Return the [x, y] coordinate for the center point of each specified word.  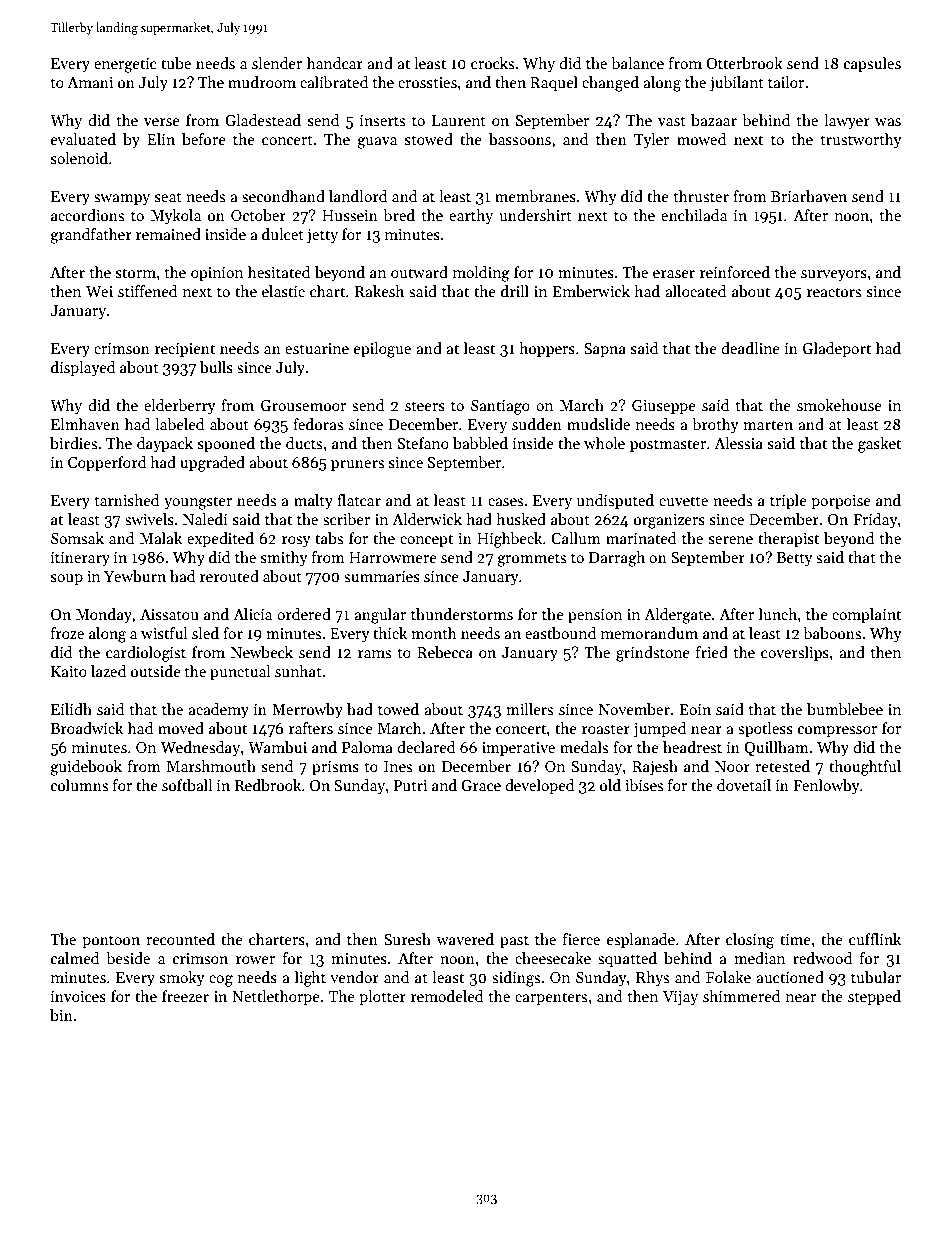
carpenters [551, 998]
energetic [125, 65]
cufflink [875, 939]
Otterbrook [744, 63]
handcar [335, 63]
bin [61, 1015]
